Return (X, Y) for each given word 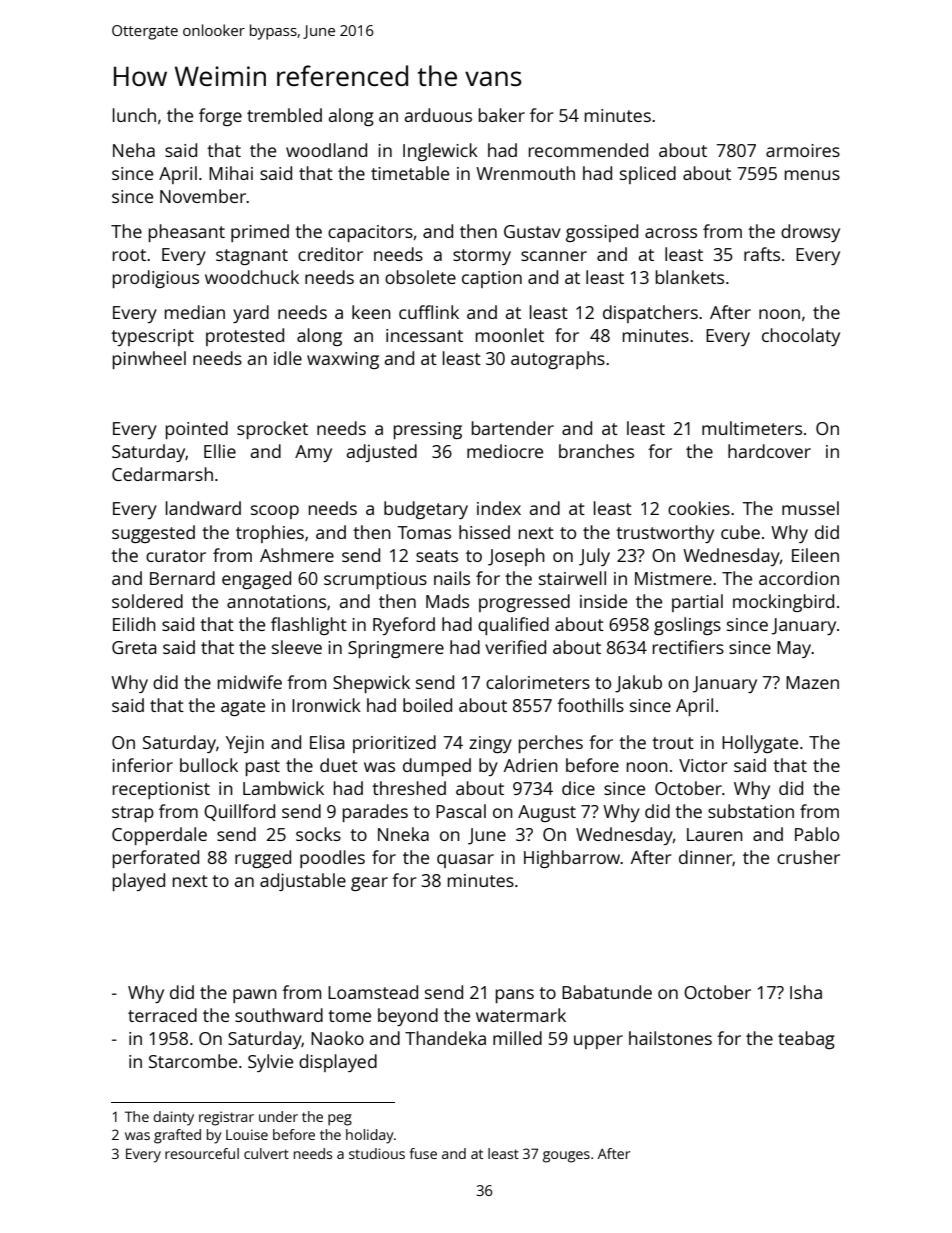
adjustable (303, 882)
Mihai (231, 173)
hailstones (670, 1038)
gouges (566, 1157)
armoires (803, 150)
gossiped (602, 233)
